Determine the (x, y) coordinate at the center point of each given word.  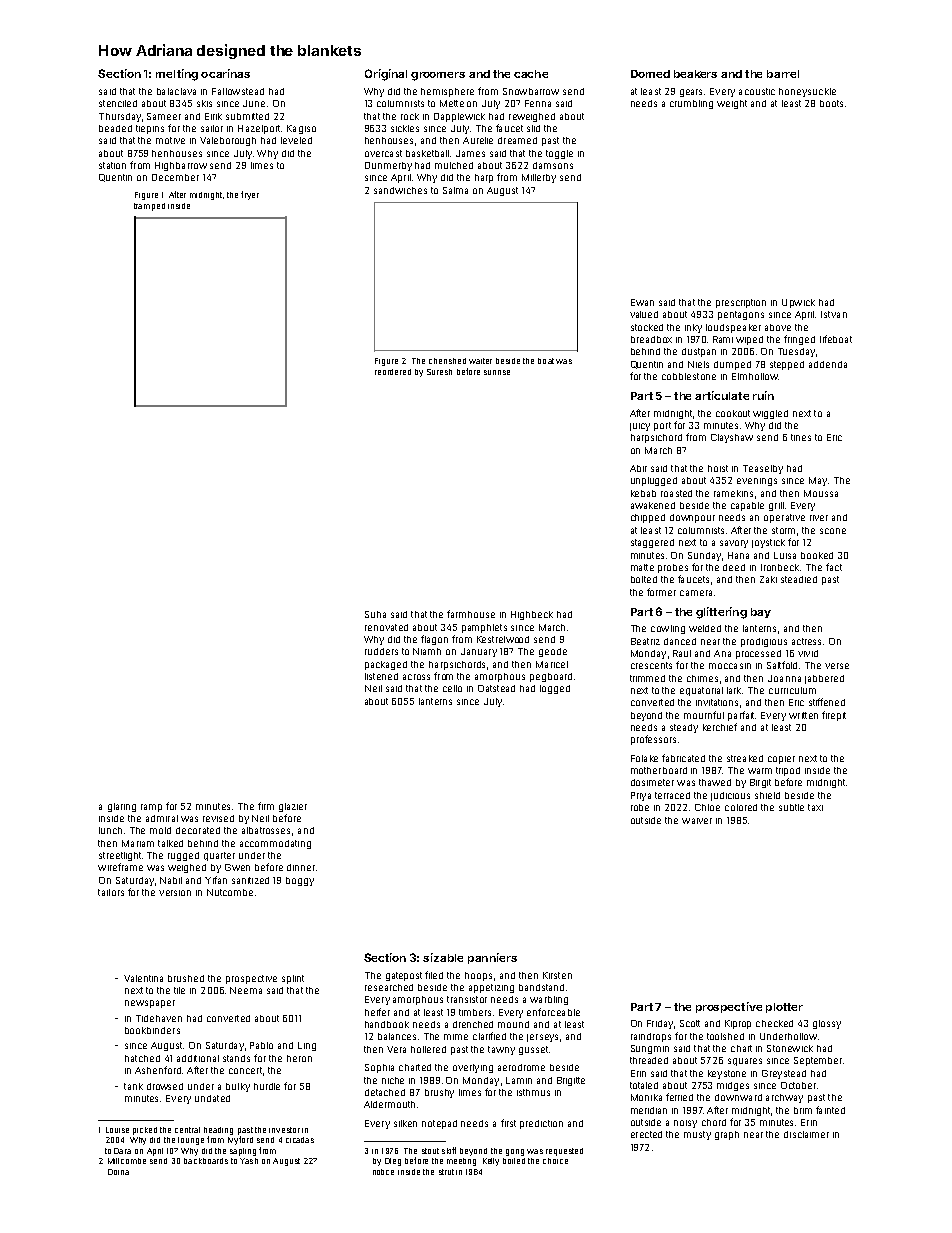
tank (133, 1086)
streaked (745, 758)
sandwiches (400, 190)
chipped (648, 518)
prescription (741, 303)
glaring (122, 807)
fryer (250, 195)
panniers (492, 958)
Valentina (143, 978)
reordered (393, 372)
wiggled (770, 414)
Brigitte (571, 1081)
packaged (386, 665)
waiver (697, 821)
